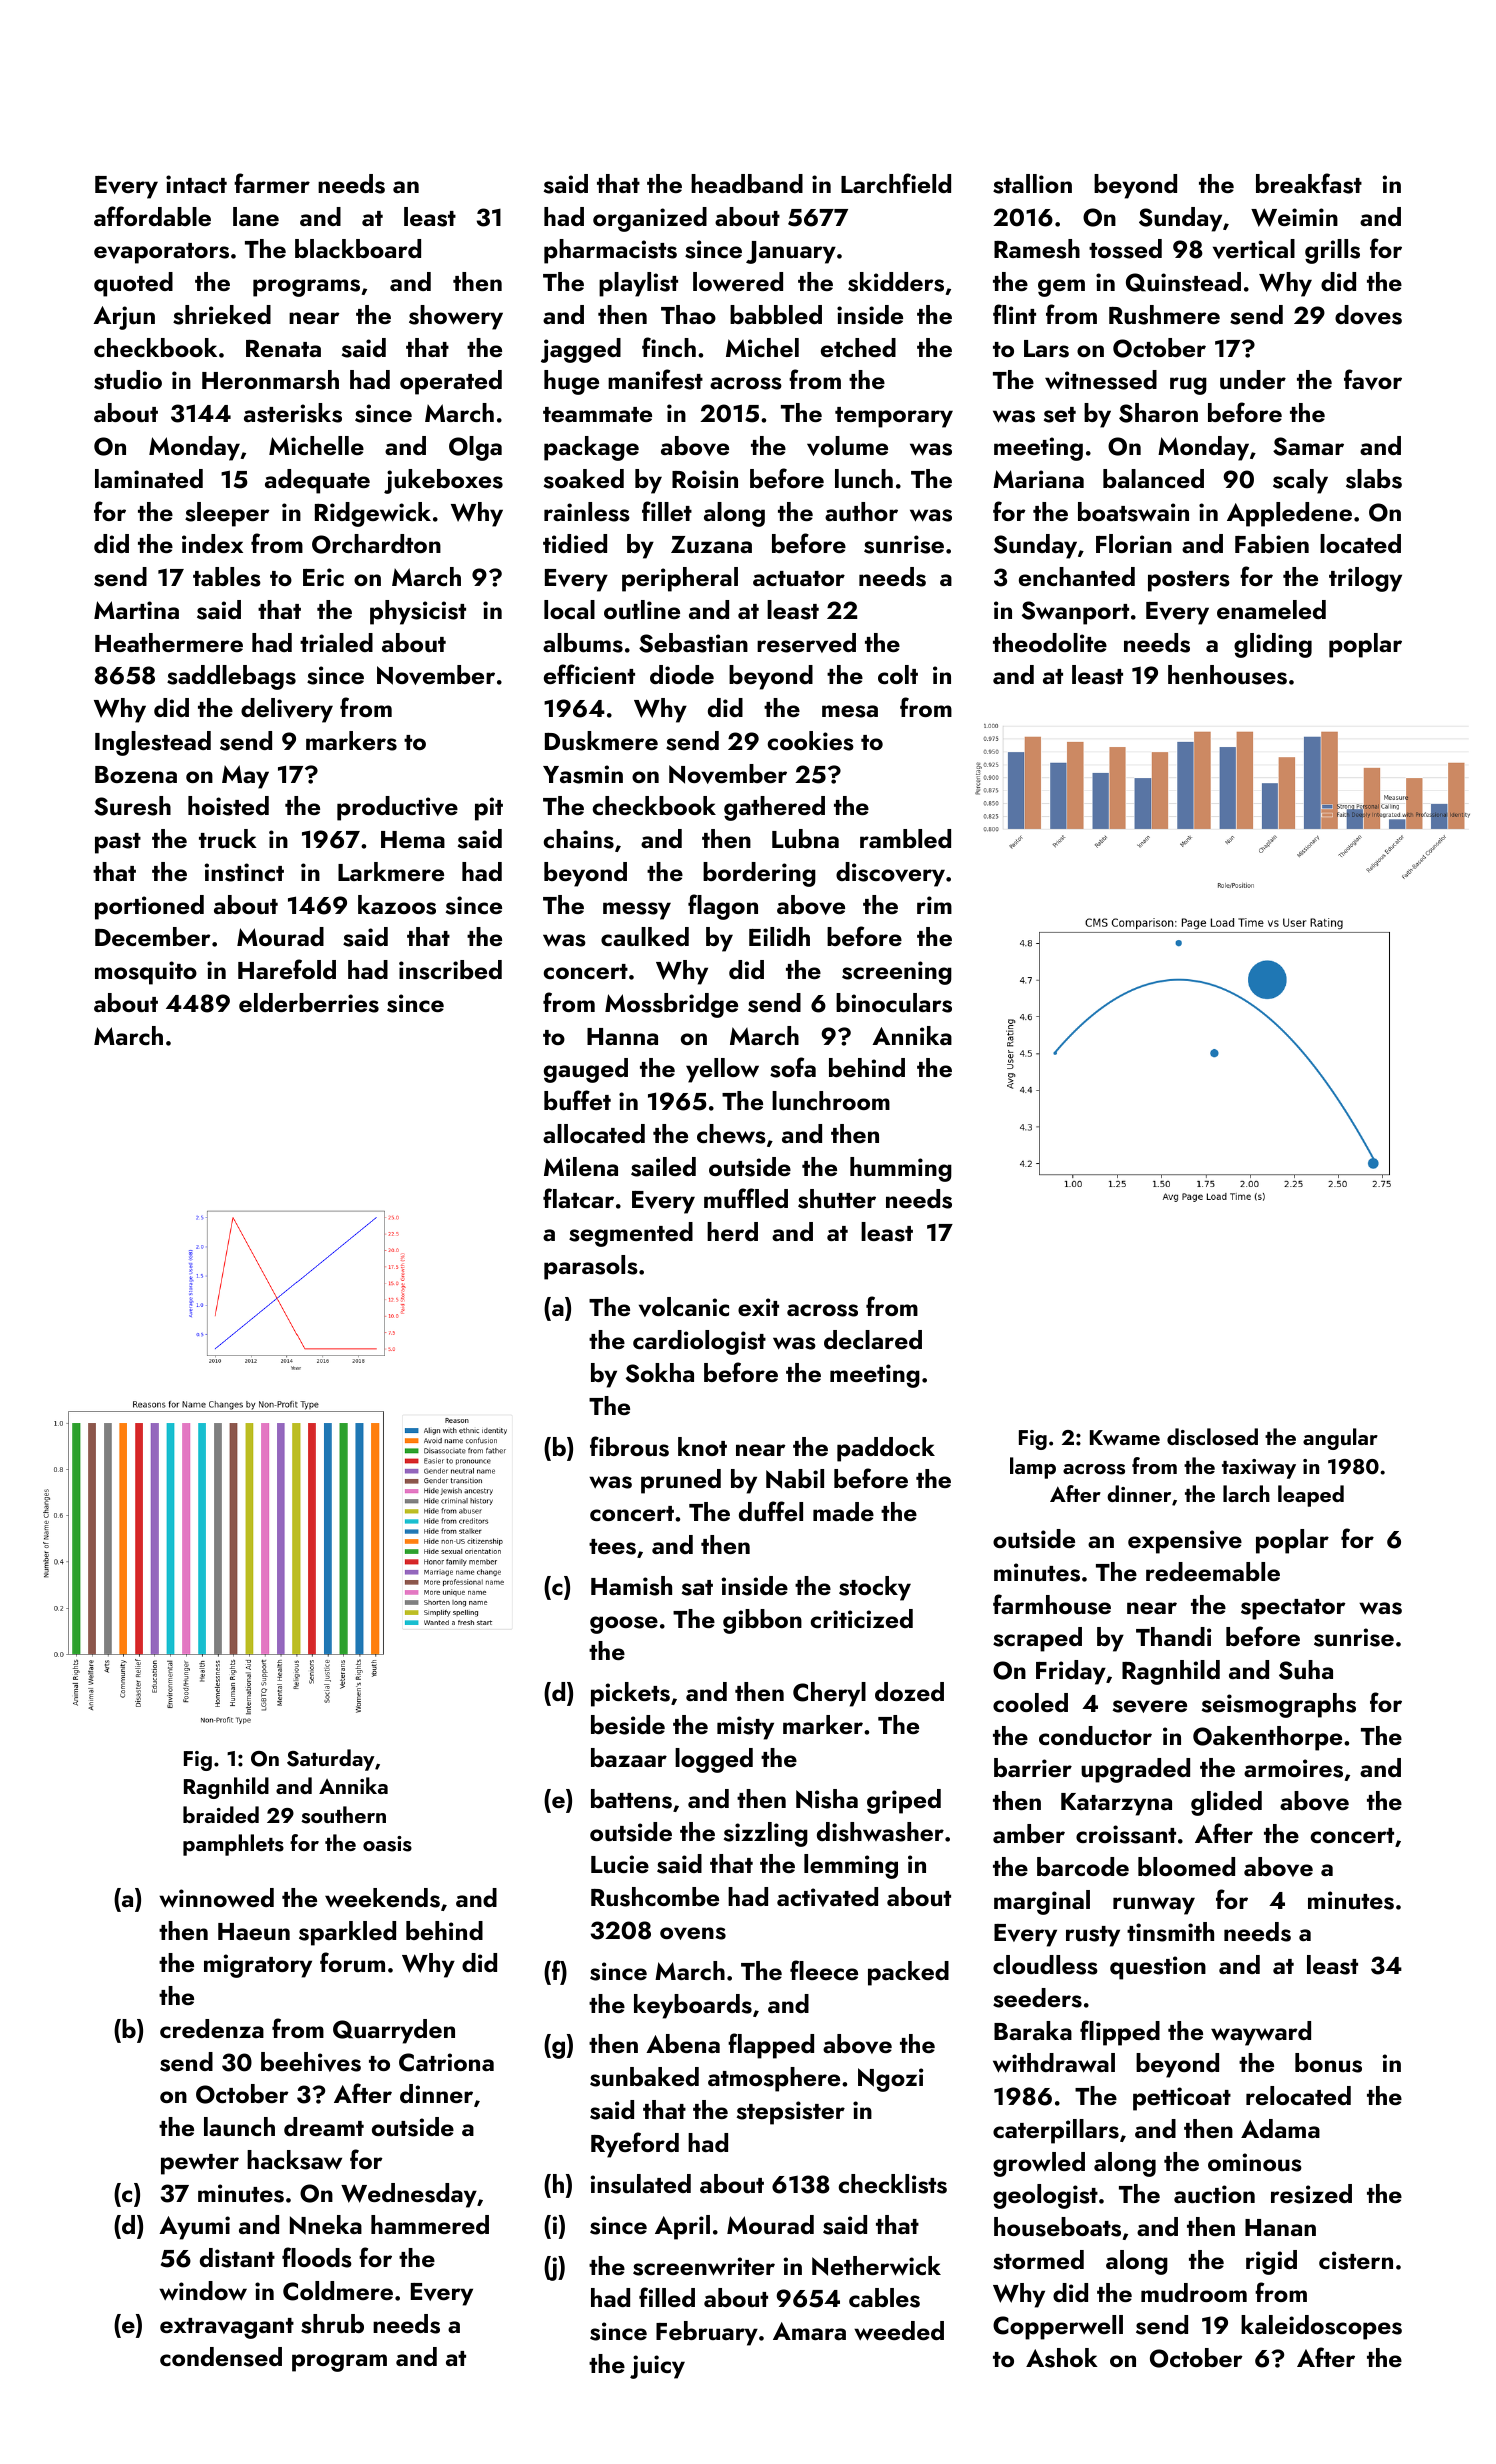 The width and height of the screenshot is (1496, 2464). What do you see at coordinates (702, 1446) in the screenshot?
I see `knot` at bounding box center [702, 1446].
